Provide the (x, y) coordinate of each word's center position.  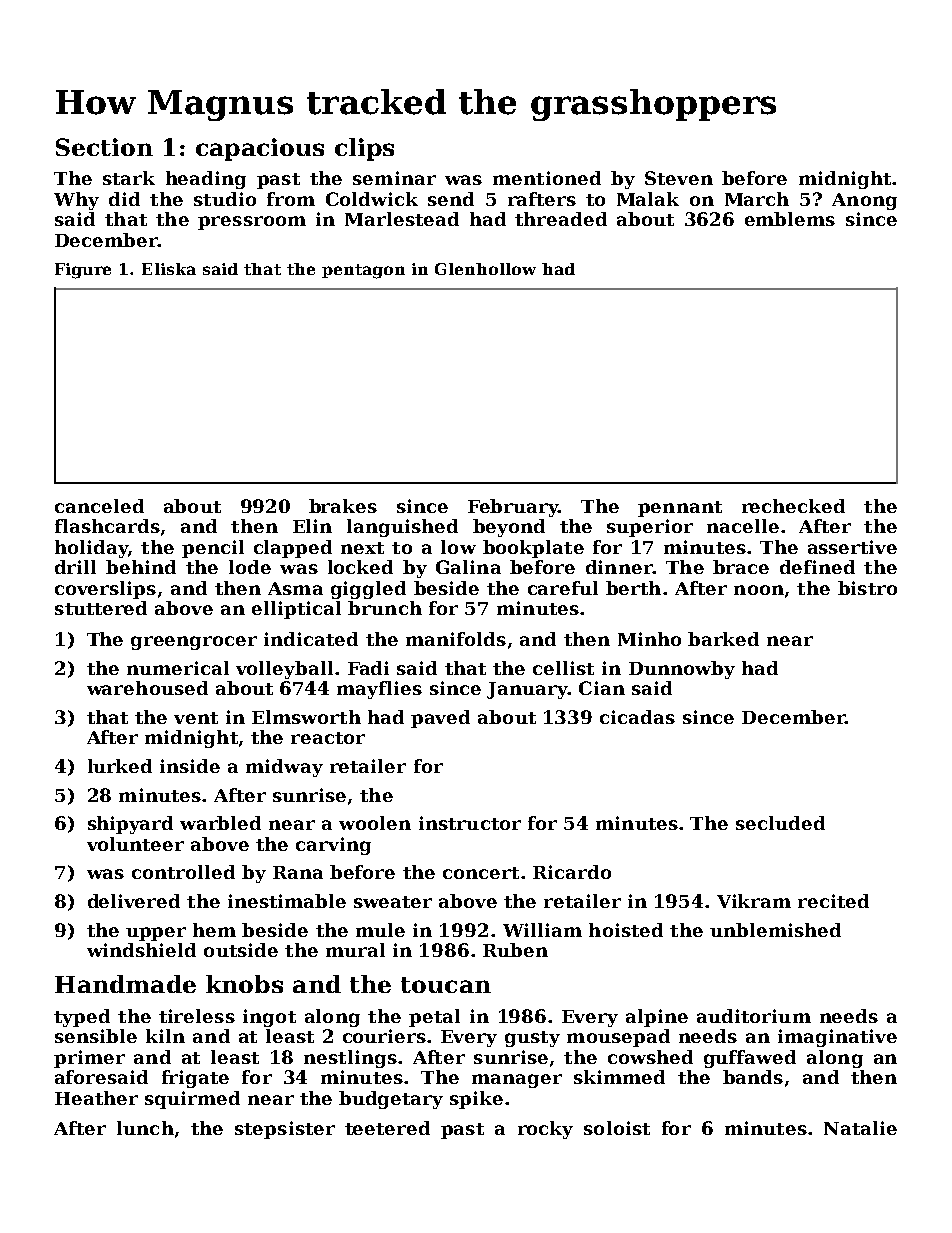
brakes (343, 506)
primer (89, 1059)
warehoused (147, 688)
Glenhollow (485, 269)
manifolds (456, 639)
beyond (509, 528)
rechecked (793, 506)
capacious (260, 149)
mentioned (547, 178)
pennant (680, 509)
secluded (780, 823)
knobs (244, 984)
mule (380, 930)
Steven (679, 178)
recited (833, 901)
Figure (83, 271)
